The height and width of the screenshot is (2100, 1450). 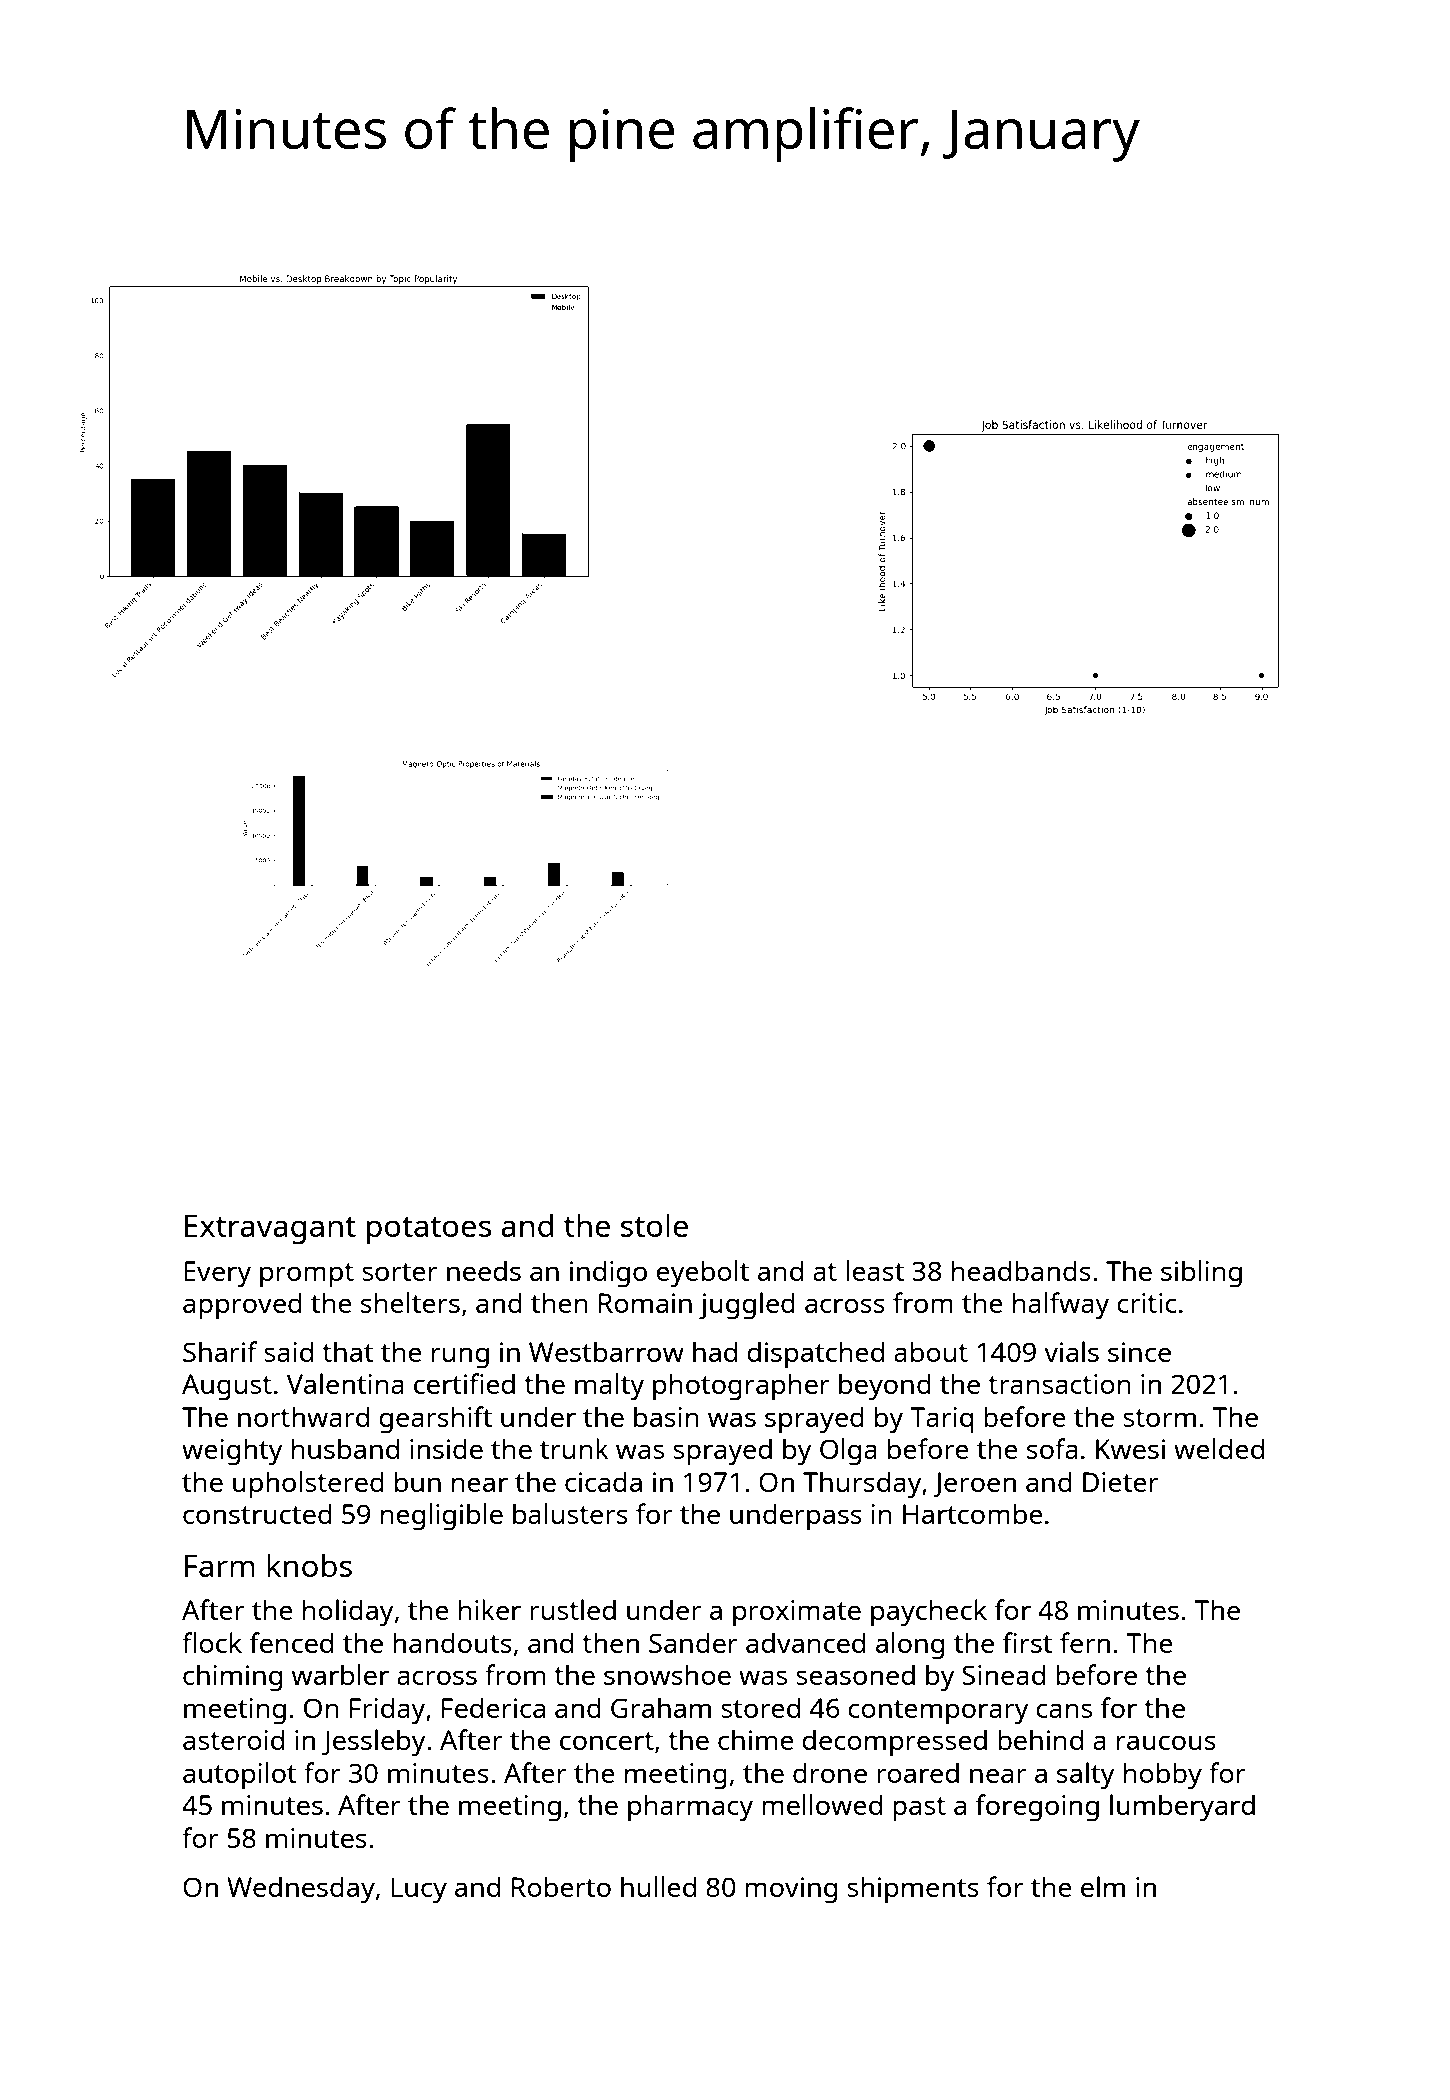 I want to click on Westbarrow, so click(x=606, y=1351).
